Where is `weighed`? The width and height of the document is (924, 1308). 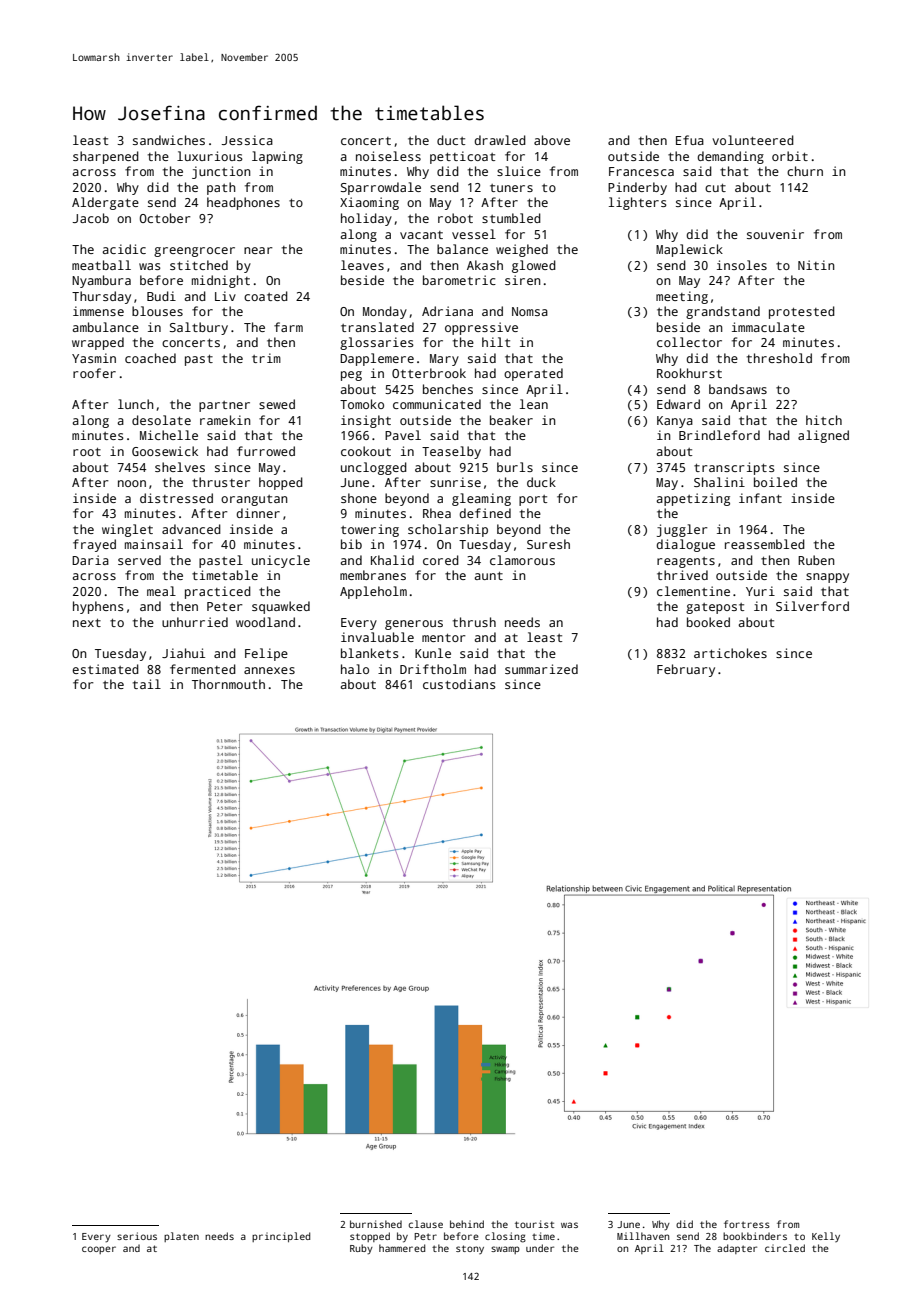
weighed is located at coordinates (522, 250).
